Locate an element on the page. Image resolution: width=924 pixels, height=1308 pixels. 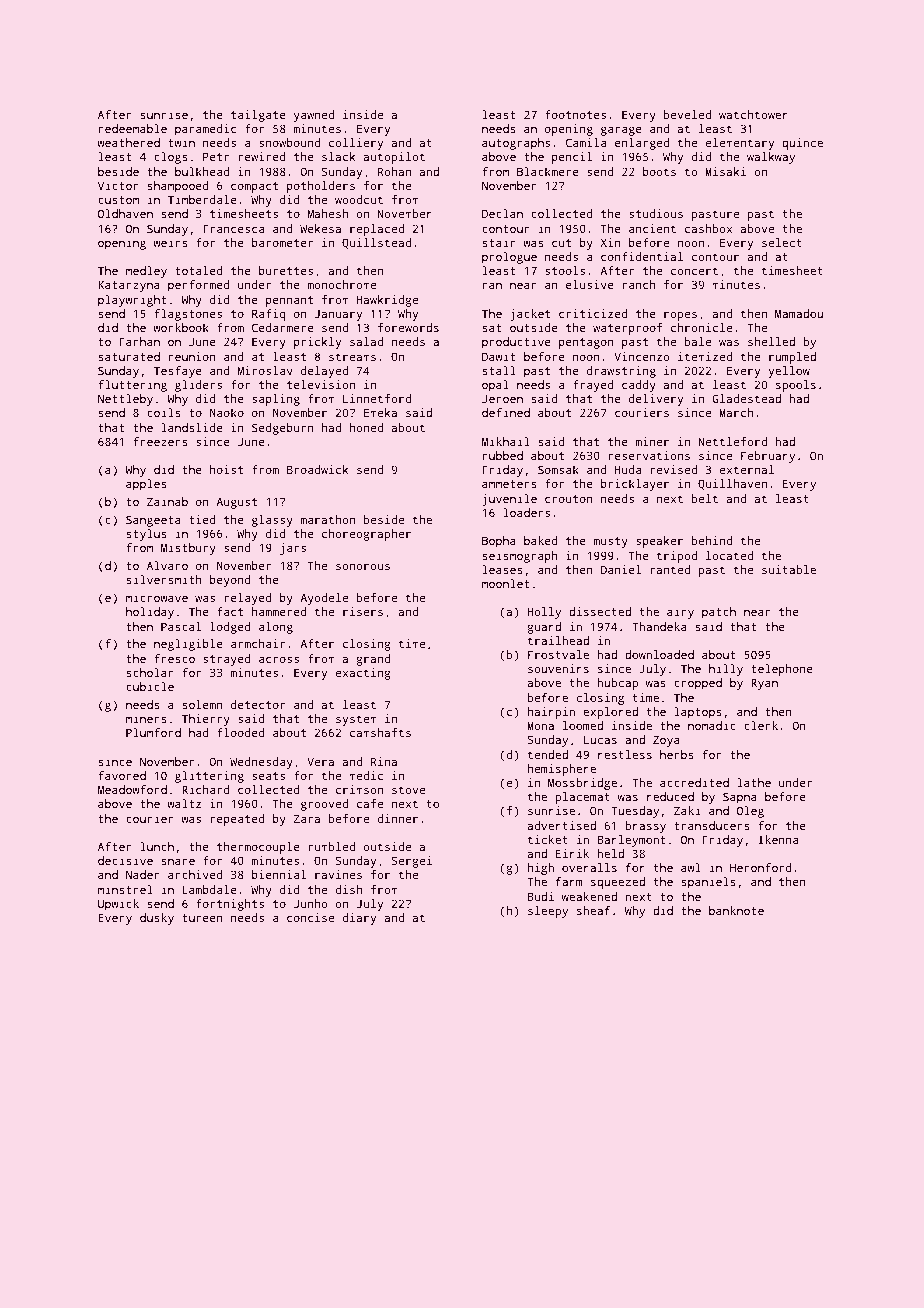
minstrel is located at coordinates (125, 889).
